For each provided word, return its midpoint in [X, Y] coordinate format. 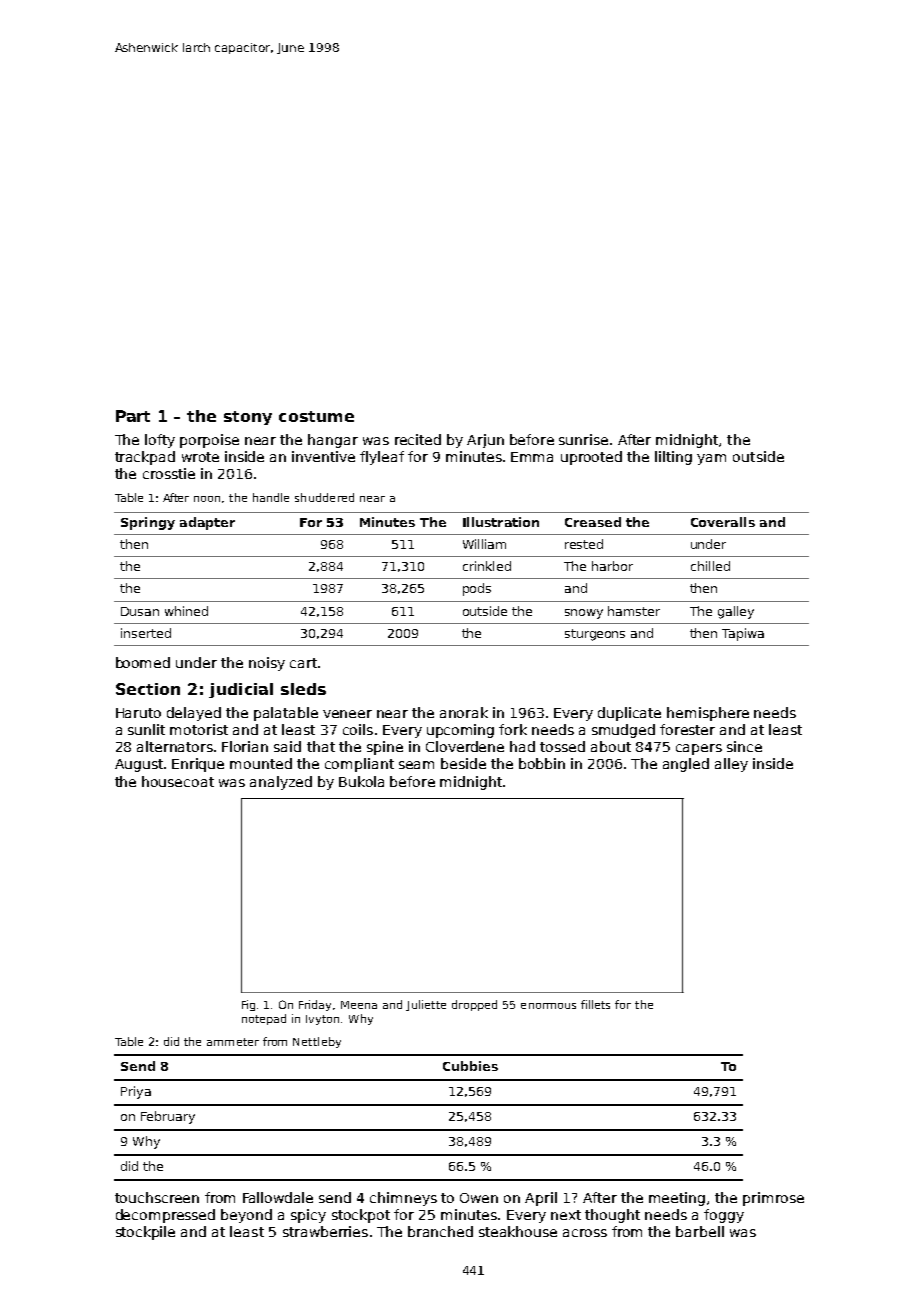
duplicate [629, 714]
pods [477, 589]
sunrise [583, 439]
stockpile [145, 1233]
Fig [248, 1005]
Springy [148, 523]
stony [248, 418]
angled [686, 765]
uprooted [591, 458]
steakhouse [518, 1231]
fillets [595, 1004]
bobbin [542, 763]
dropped [474, 1005]
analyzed [281, 783]
